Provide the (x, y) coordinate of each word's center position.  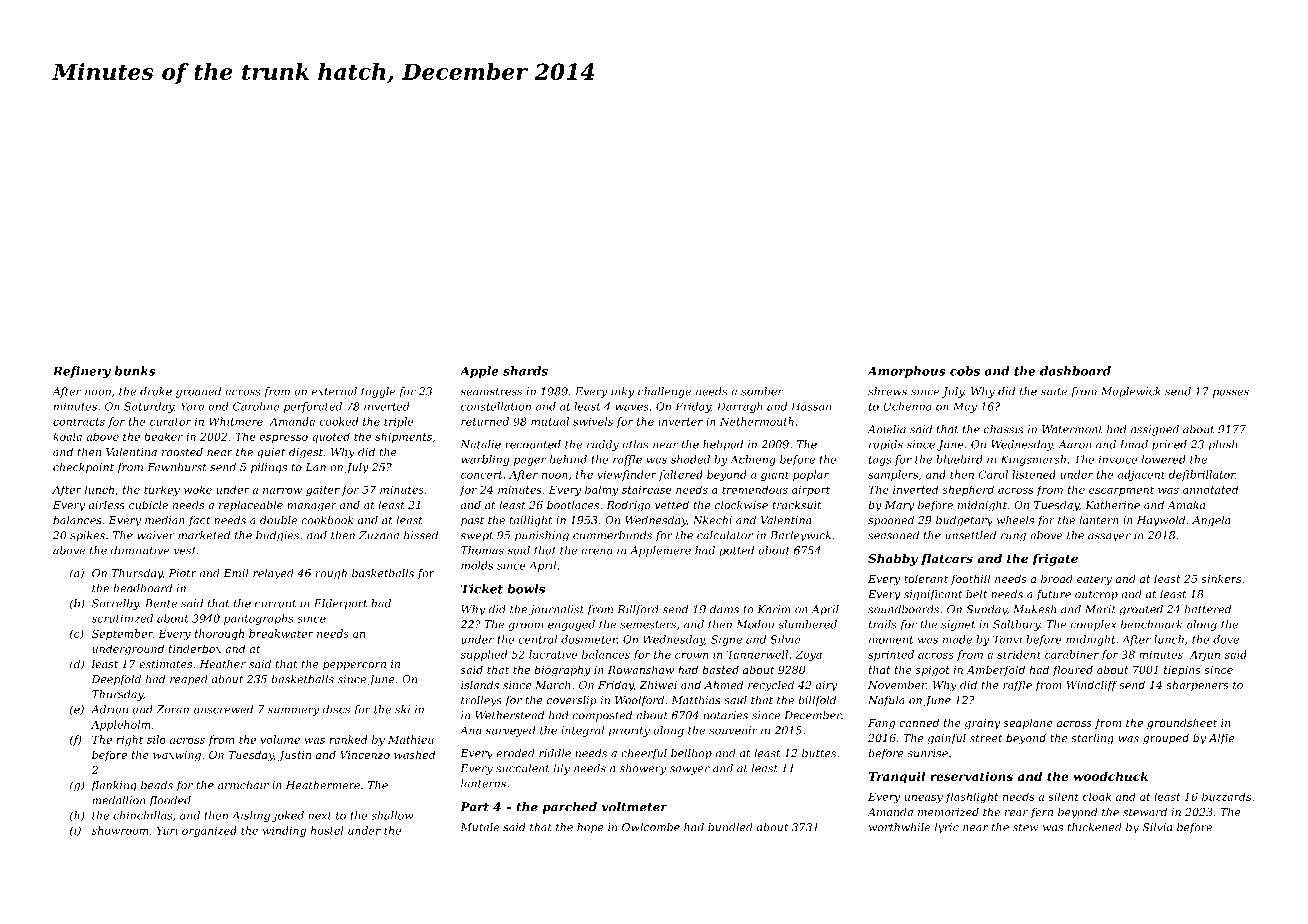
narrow (282, 491)
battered (1207, 609)
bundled (730, 827)
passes (1231, 393)
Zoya (808, 655)
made (957, 639)
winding (284, 831)
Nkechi (712, 520)
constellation (496, 406)
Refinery (82, 372)
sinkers (1221, 578)
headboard (142, 588)
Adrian (109, 709)
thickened (1095, 827)
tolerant (926, 578)
